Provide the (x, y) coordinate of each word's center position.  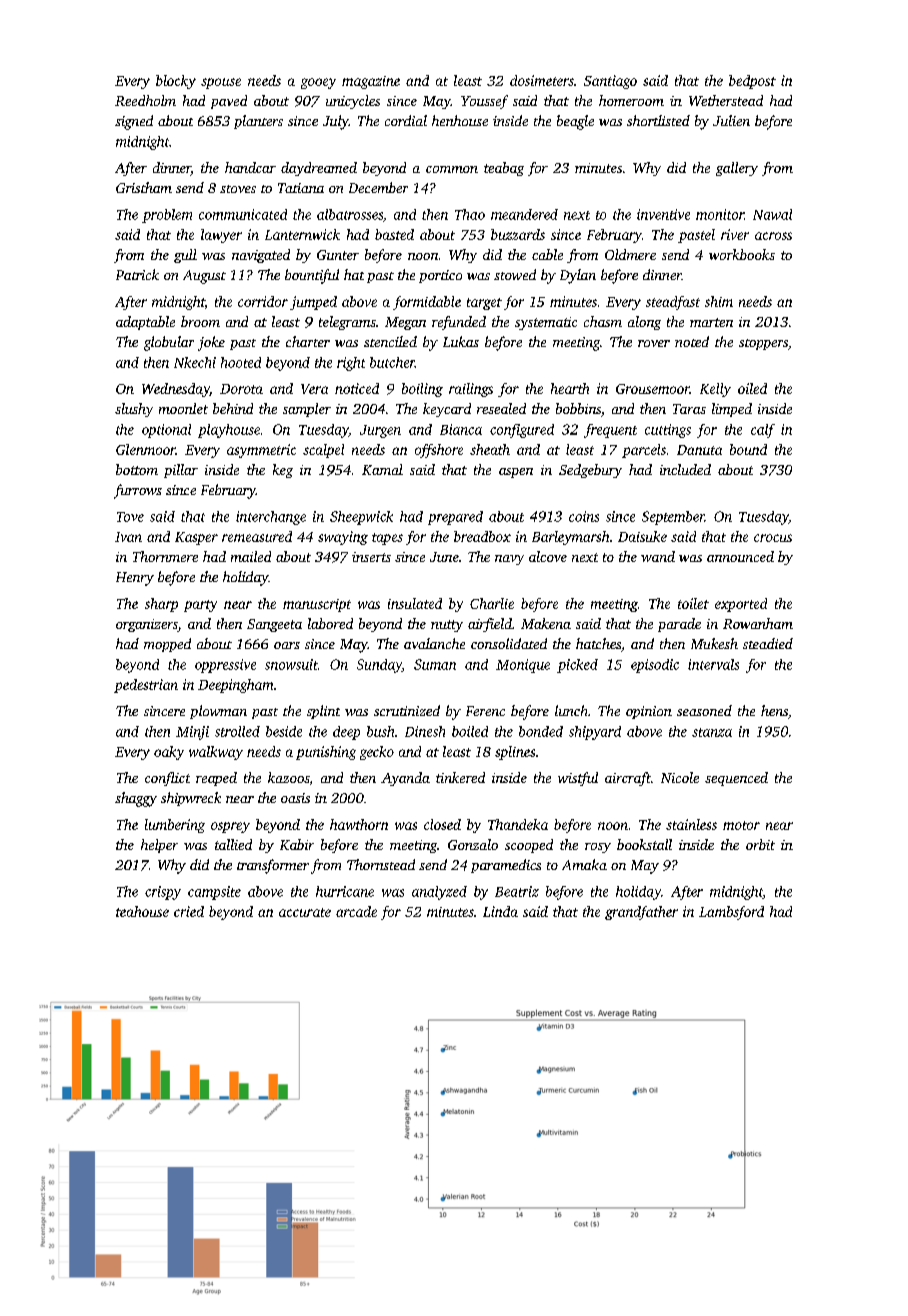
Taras (689, 409)
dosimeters (542, 80)
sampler (307, 410)
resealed (501, 408)
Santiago (610, 82)
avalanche (434, 643)
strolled (237, 731)
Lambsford (731, 913)
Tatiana (301, 188)
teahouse (142, 911)
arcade (356, 911)
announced (740, 556)
